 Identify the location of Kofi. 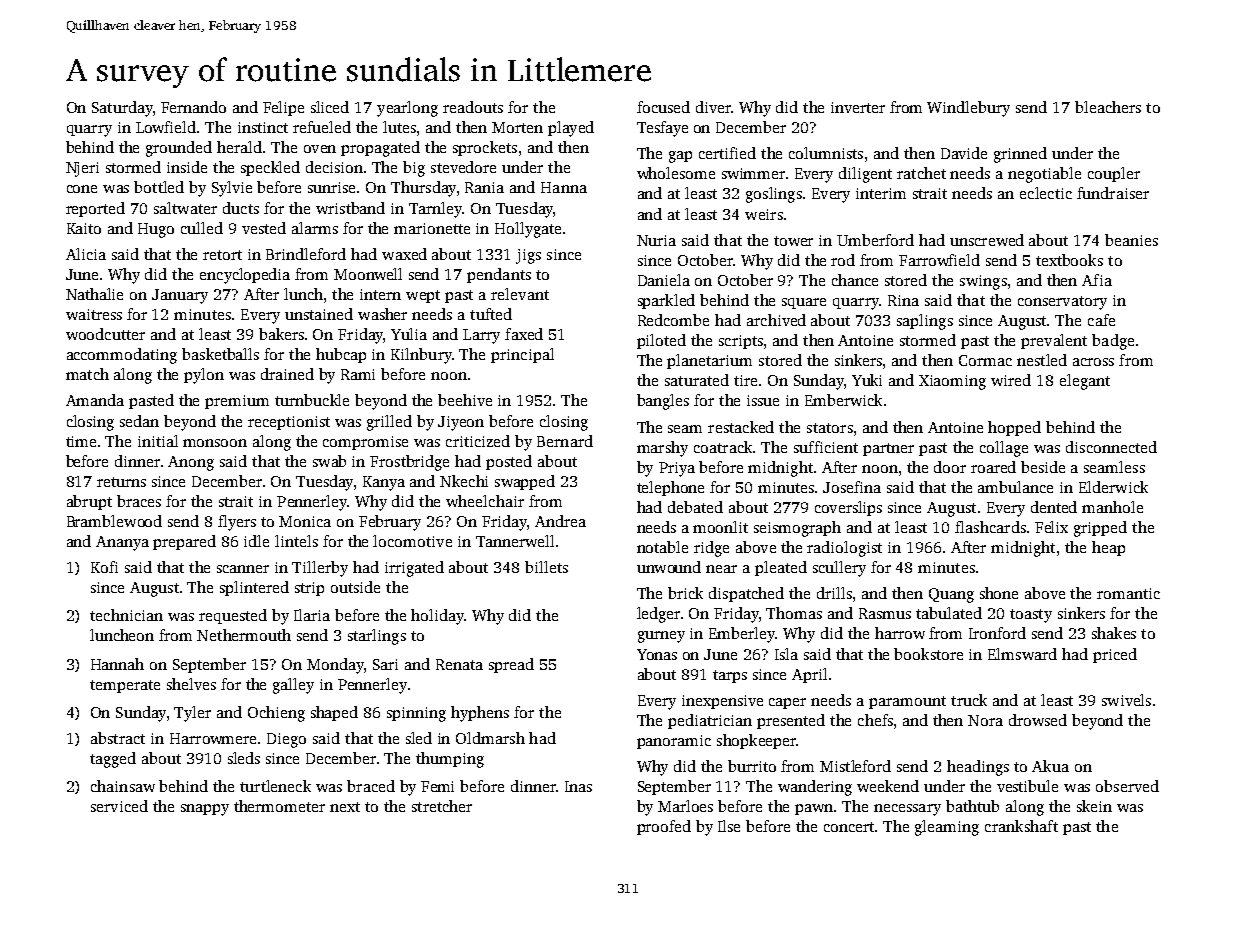
(104, 567).
